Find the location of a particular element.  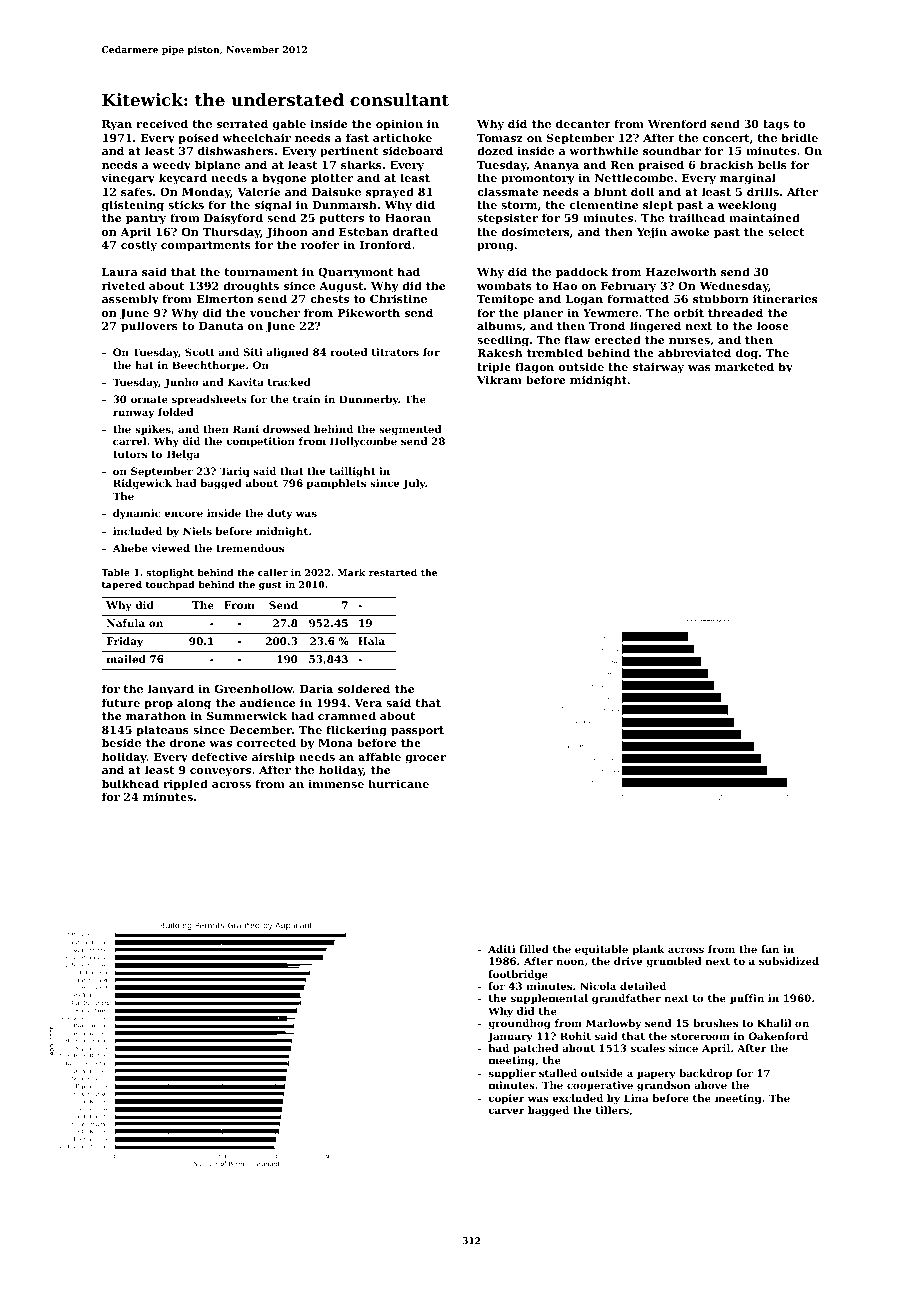

sticks is located at coordinates (186, 204).
